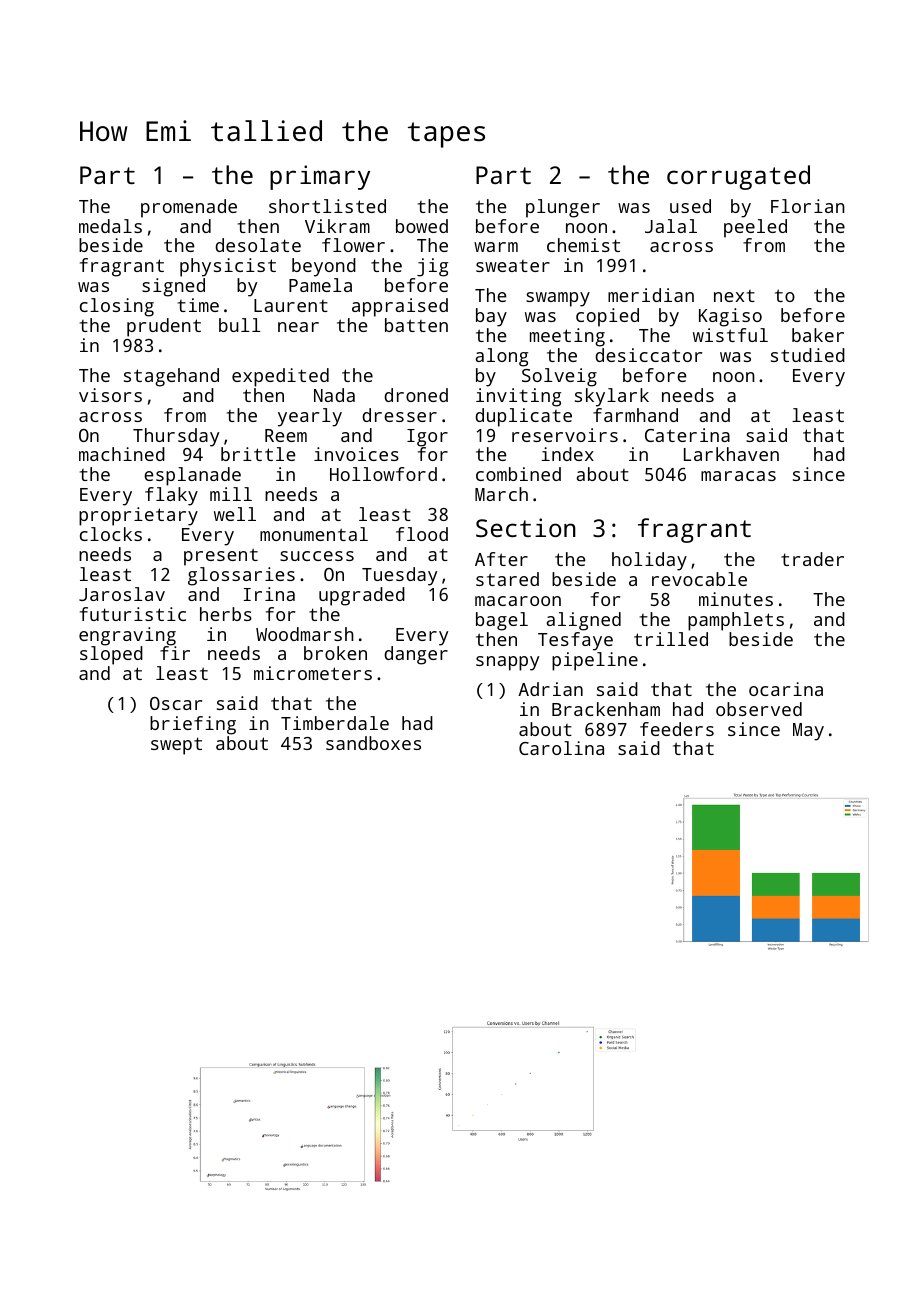  I want to click on yearly, so click(310, 417).
